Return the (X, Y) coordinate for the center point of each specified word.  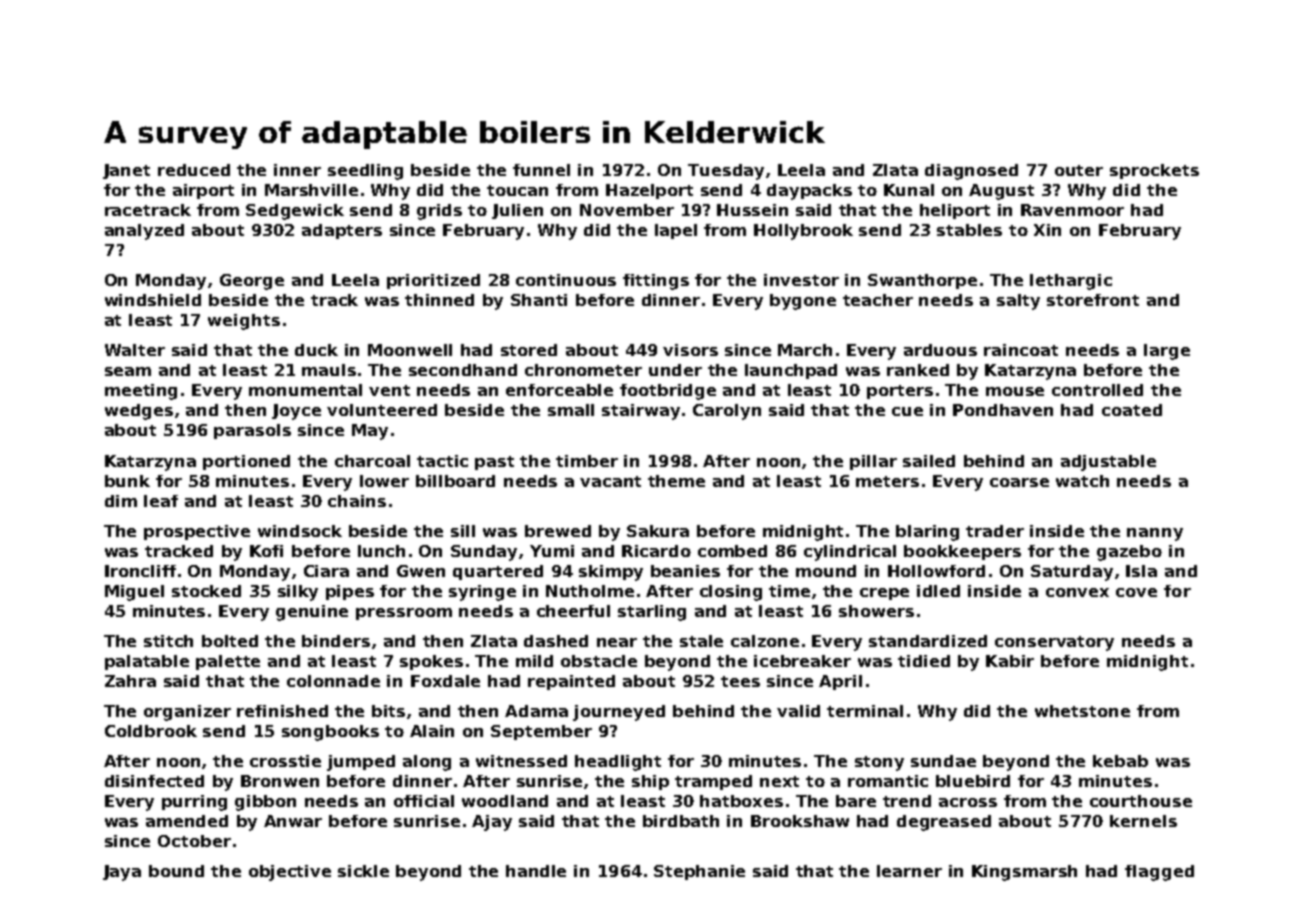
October (194, 841)
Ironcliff (140, 571)
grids (439, 212)
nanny (1155, 534)
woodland (505, 801)
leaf (161, 501)
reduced (194, 170)
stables (969, 230)
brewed (558, 531)
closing (731, 593)
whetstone (1082, 711)
